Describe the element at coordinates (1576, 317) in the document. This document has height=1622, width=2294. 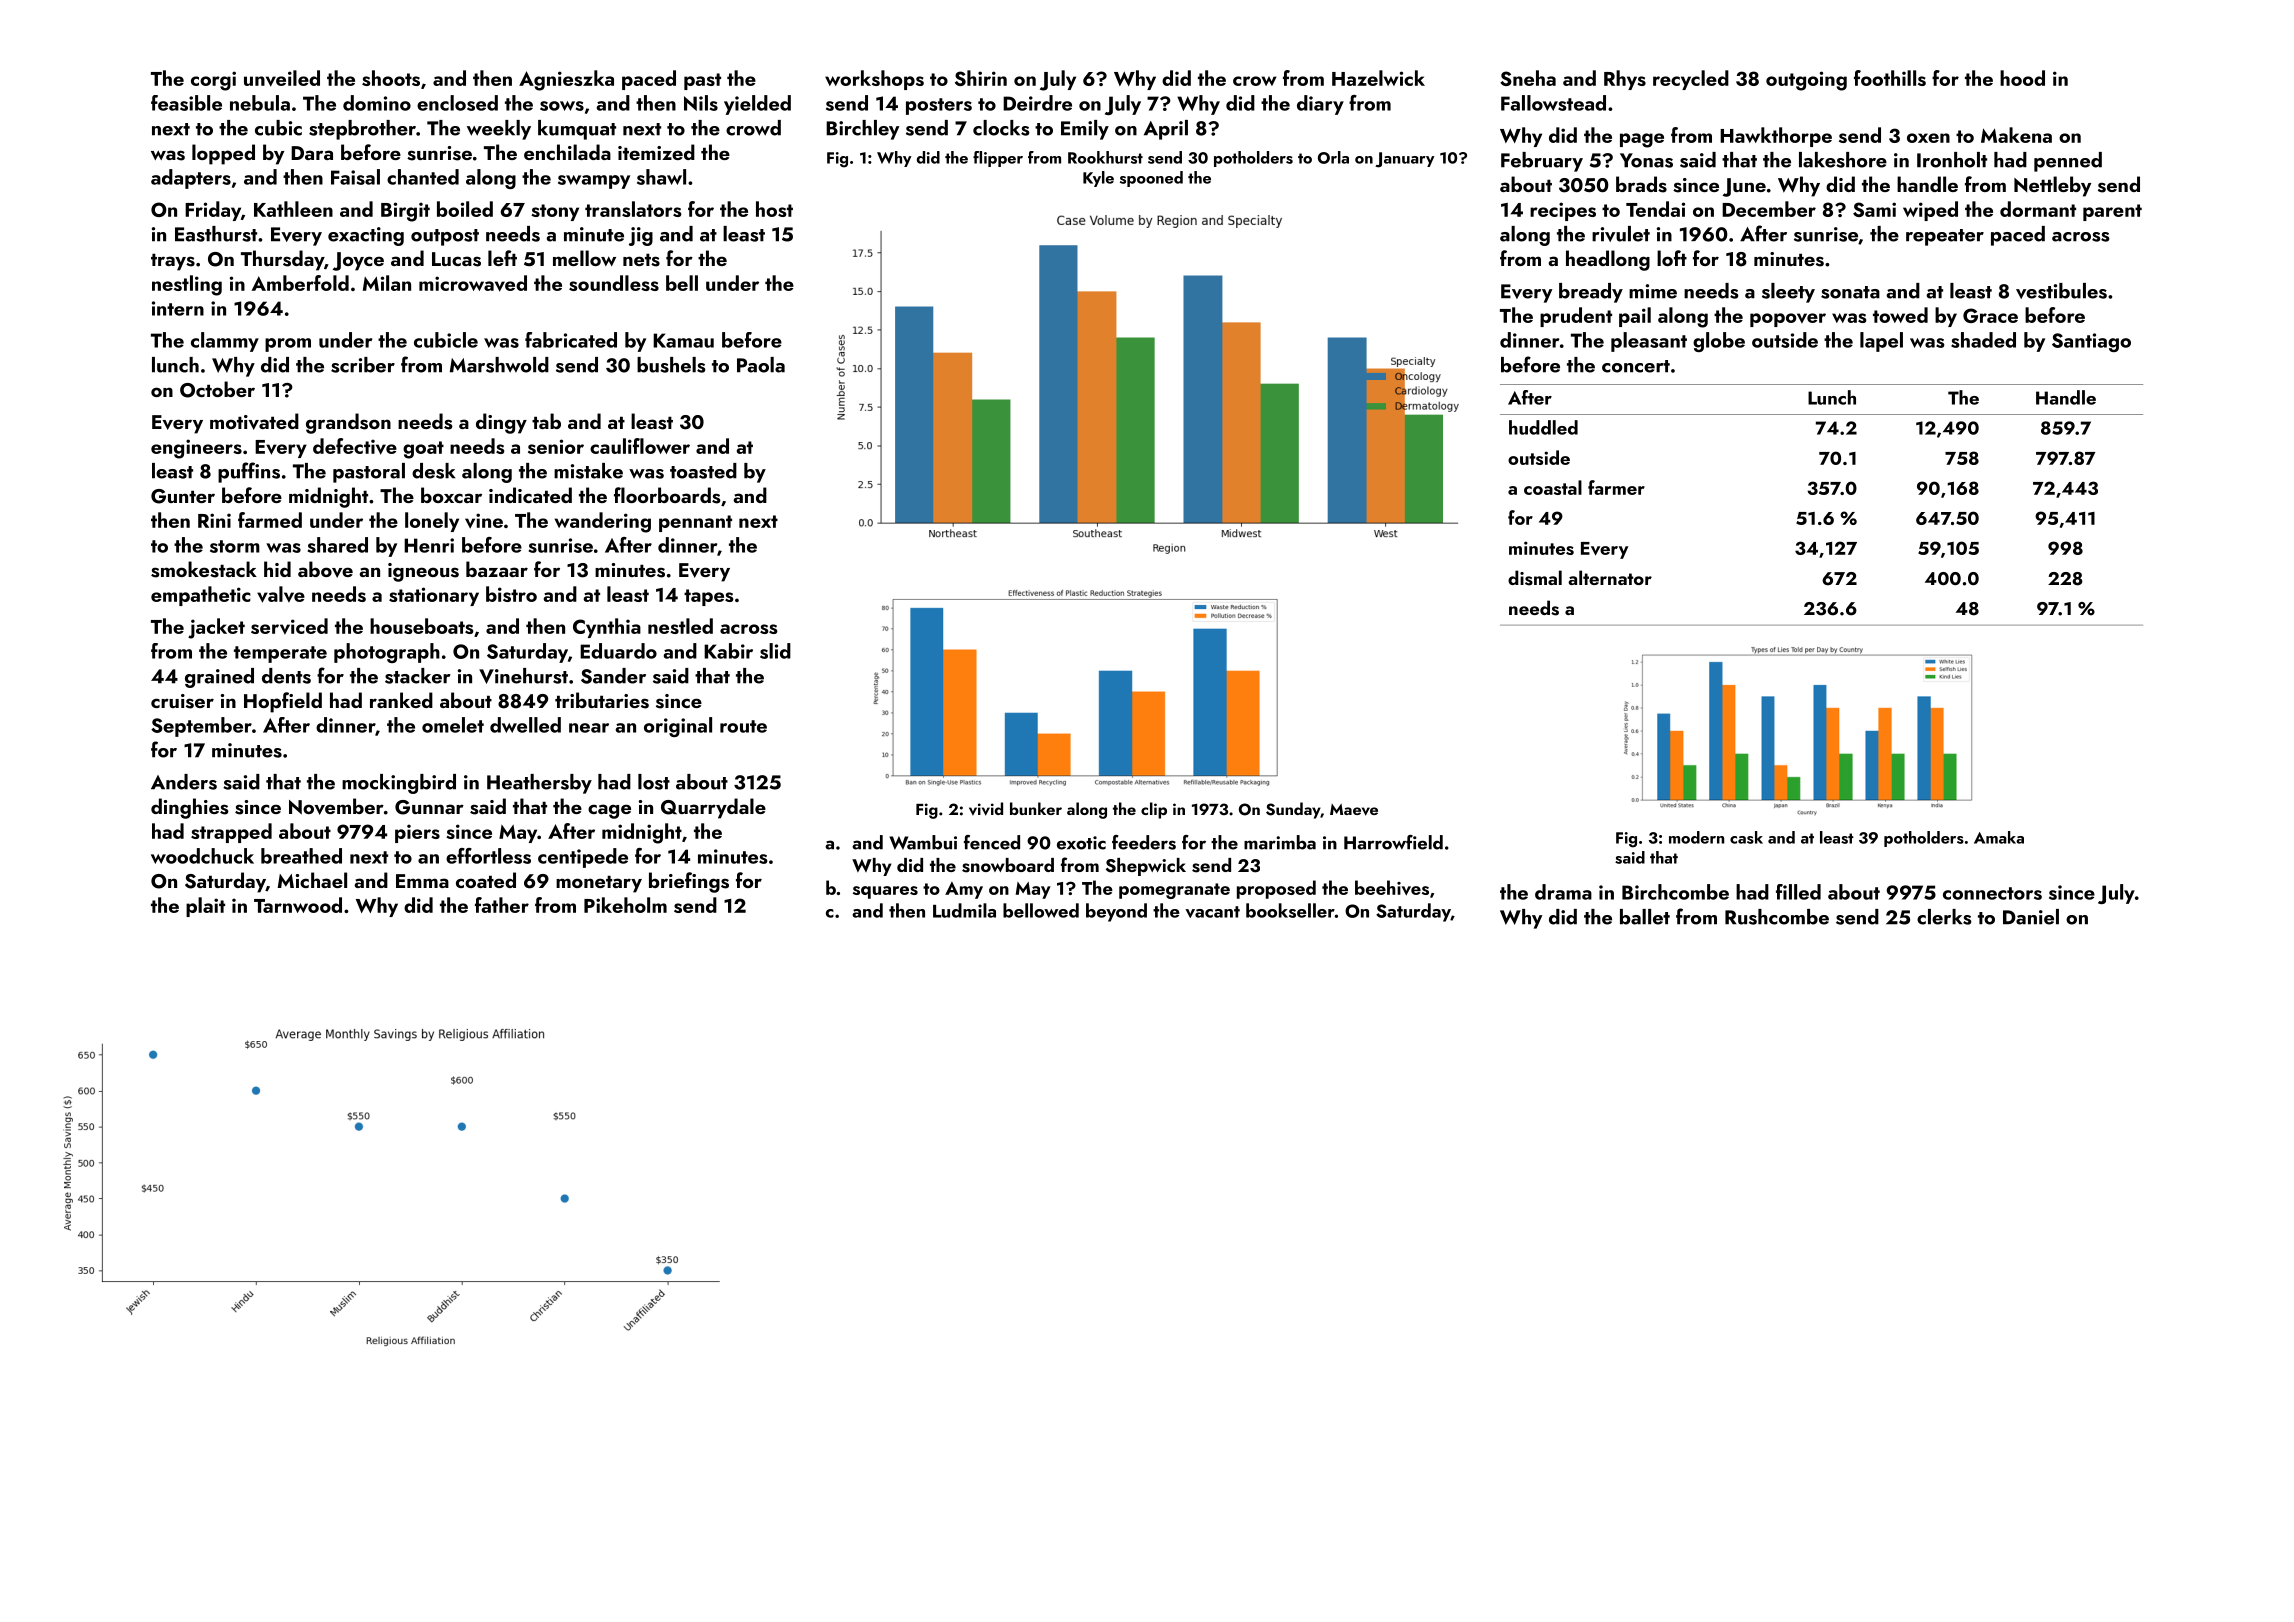
I see `prudent` at that location.
